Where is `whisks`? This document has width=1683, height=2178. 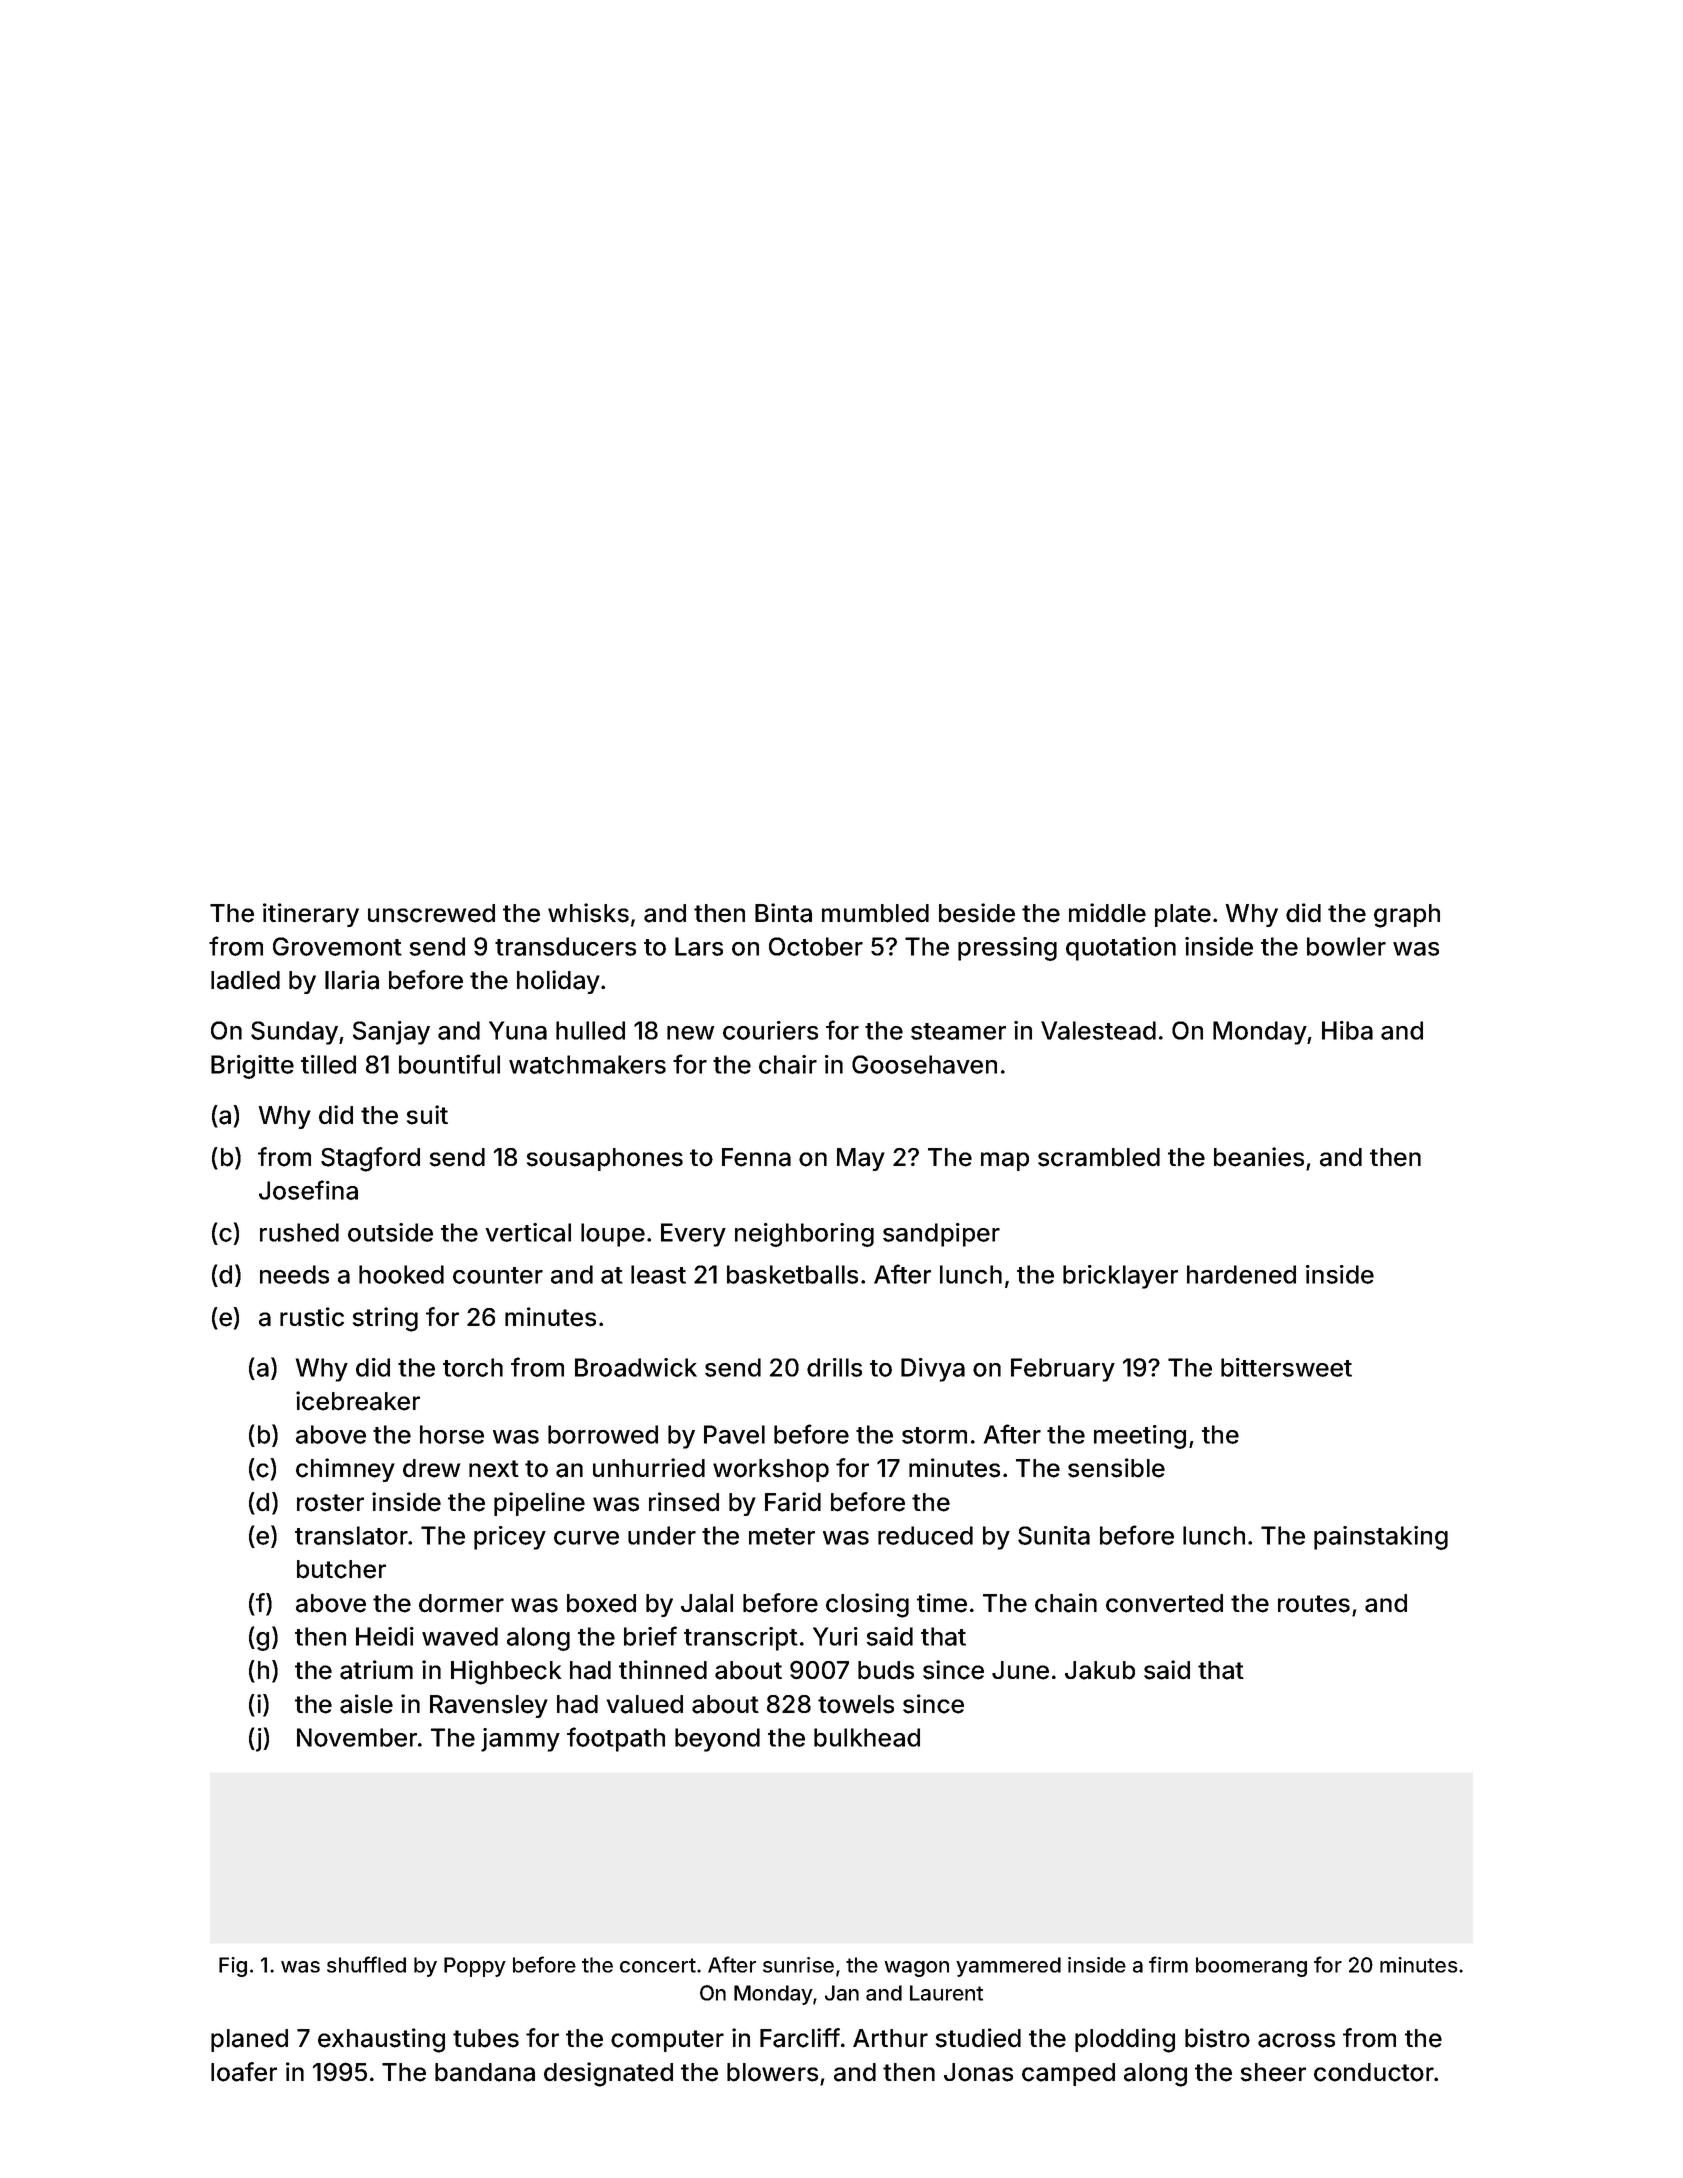 whisks is located at coordinates (588, 913).
